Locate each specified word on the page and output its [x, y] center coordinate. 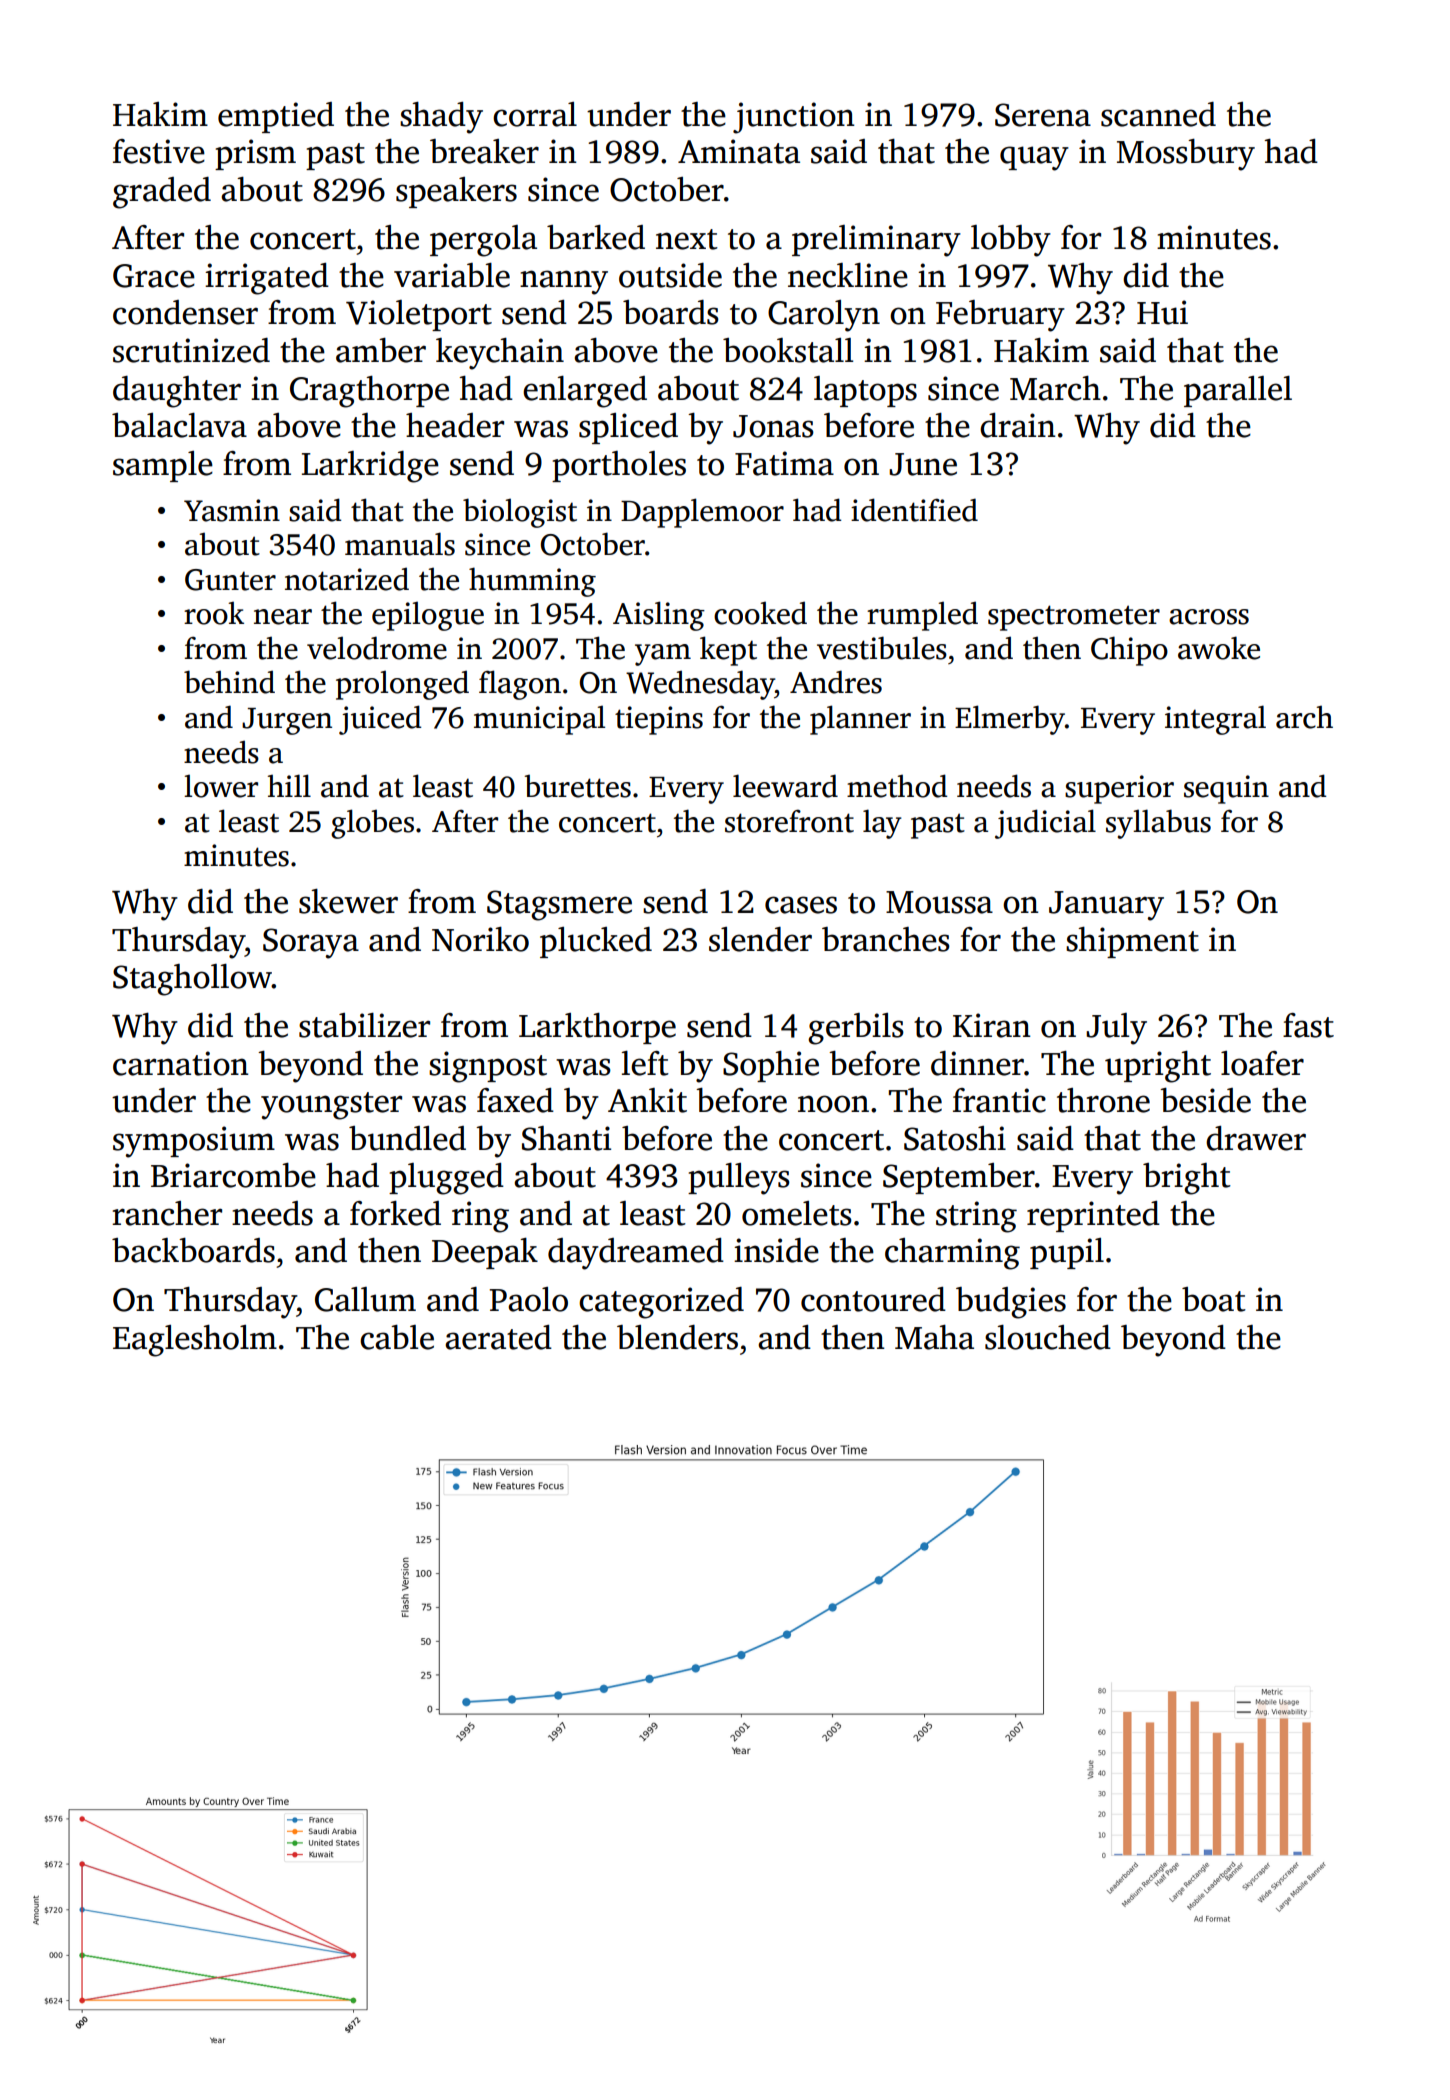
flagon [520, 685]
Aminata [739, 151]
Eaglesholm [195, 1341]
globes [372, 824]
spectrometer [1074, 618]
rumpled [922, 616]
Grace [154, 276]
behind [229, 682]
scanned [1158, 114]
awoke [1219, 648]
